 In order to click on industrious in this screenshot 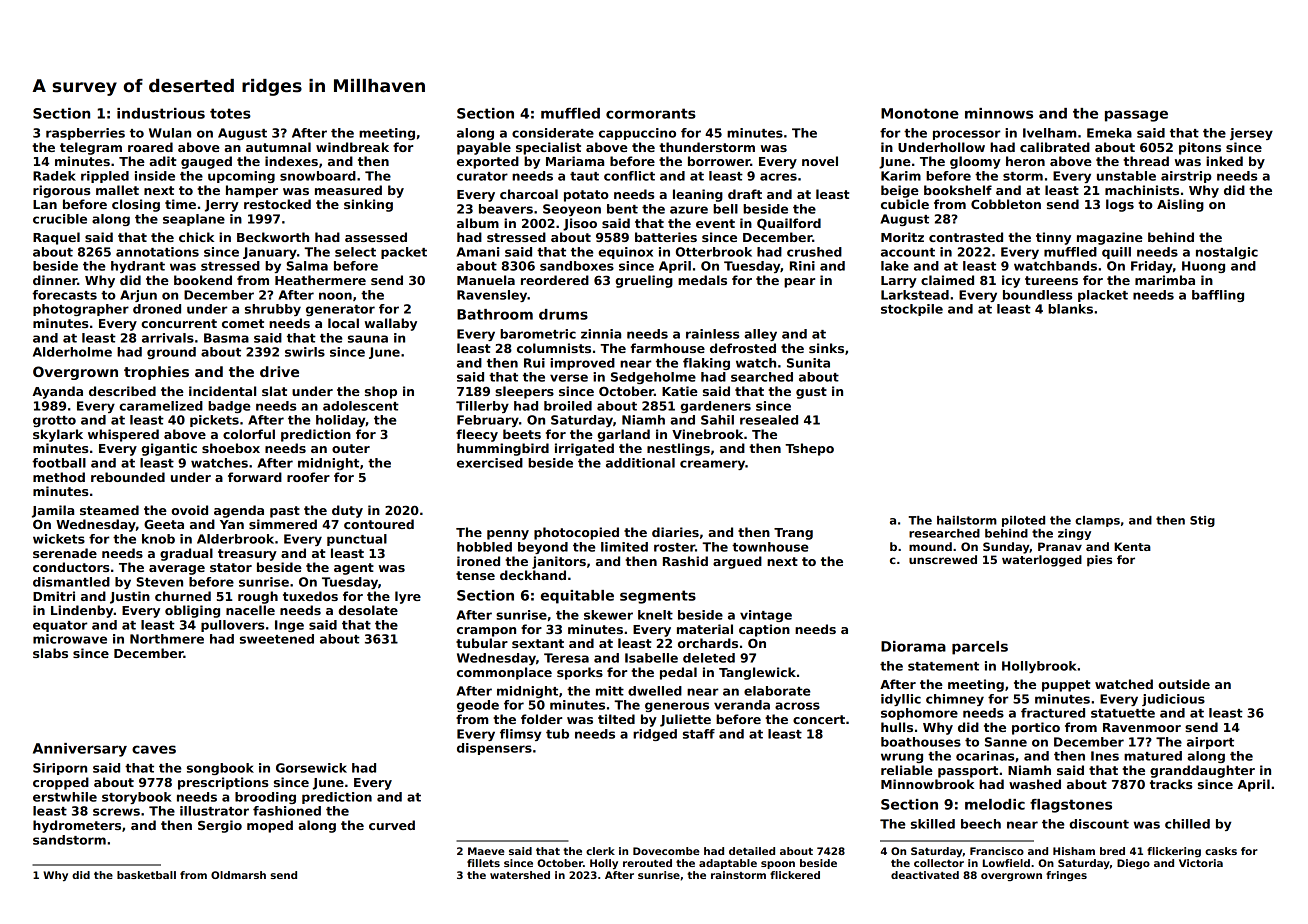, I will do `click(161, 113)`.
